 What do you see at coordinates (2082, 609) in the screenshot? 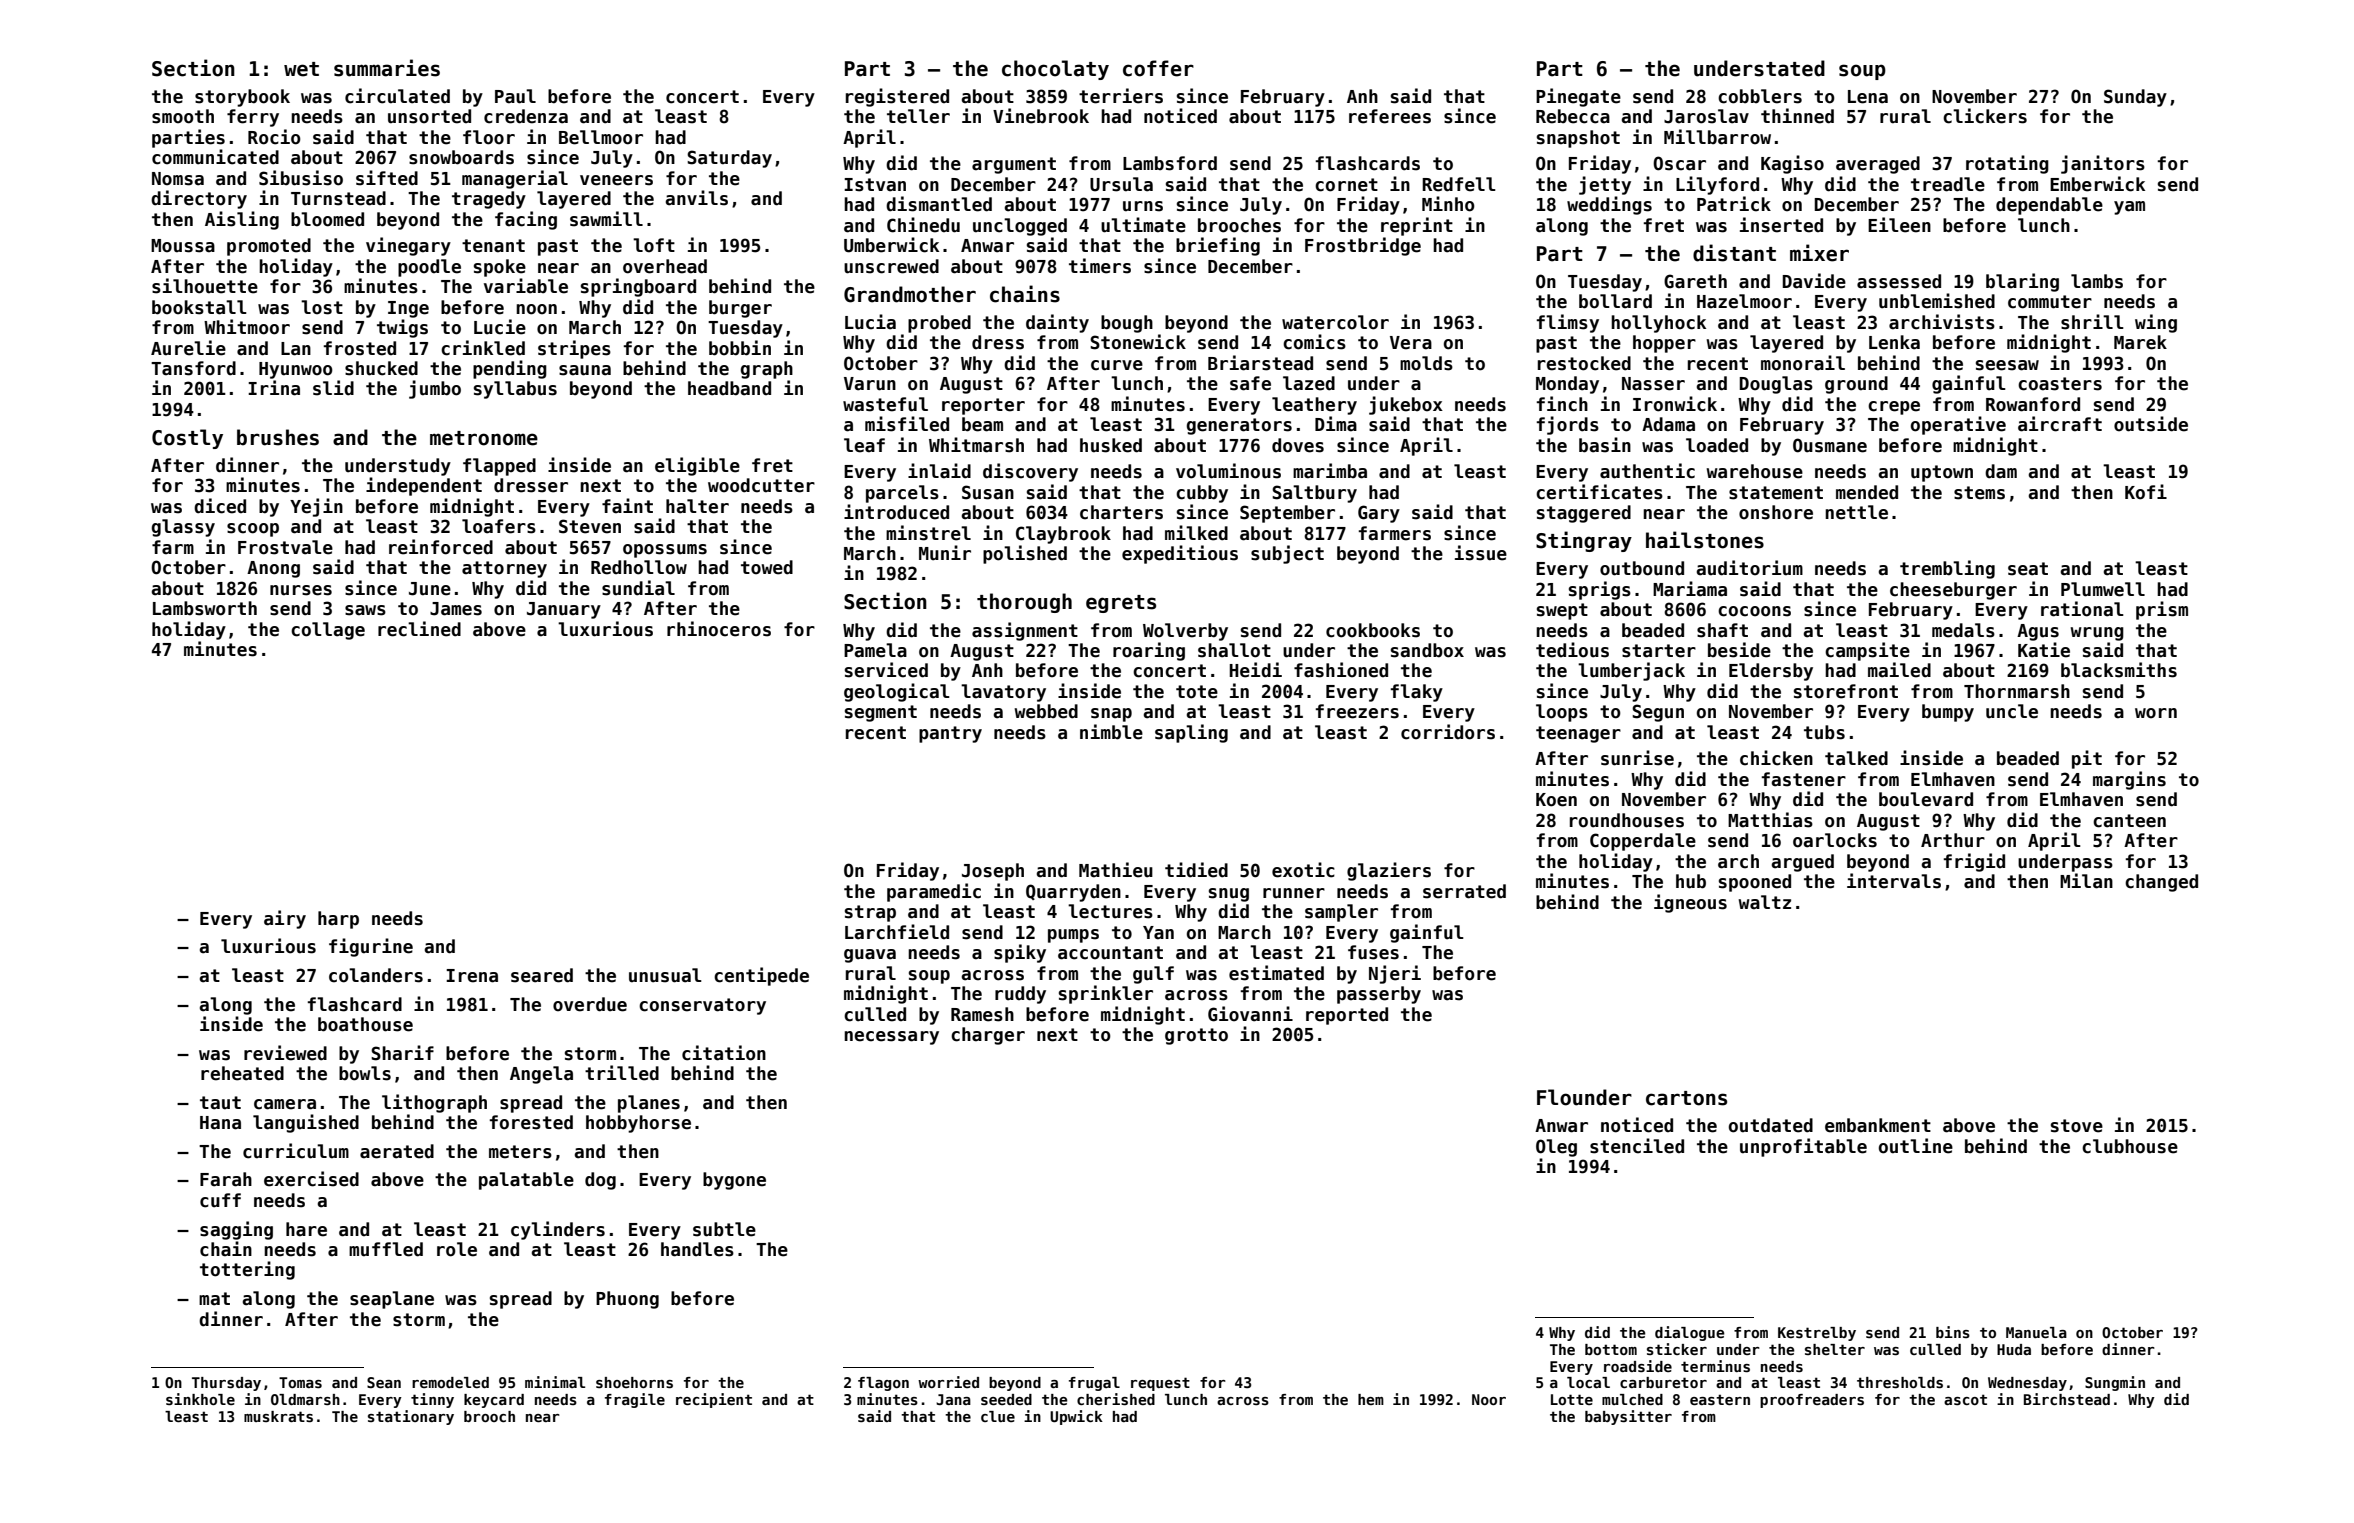
I see `rational` at bounding box center [2082, 609].
